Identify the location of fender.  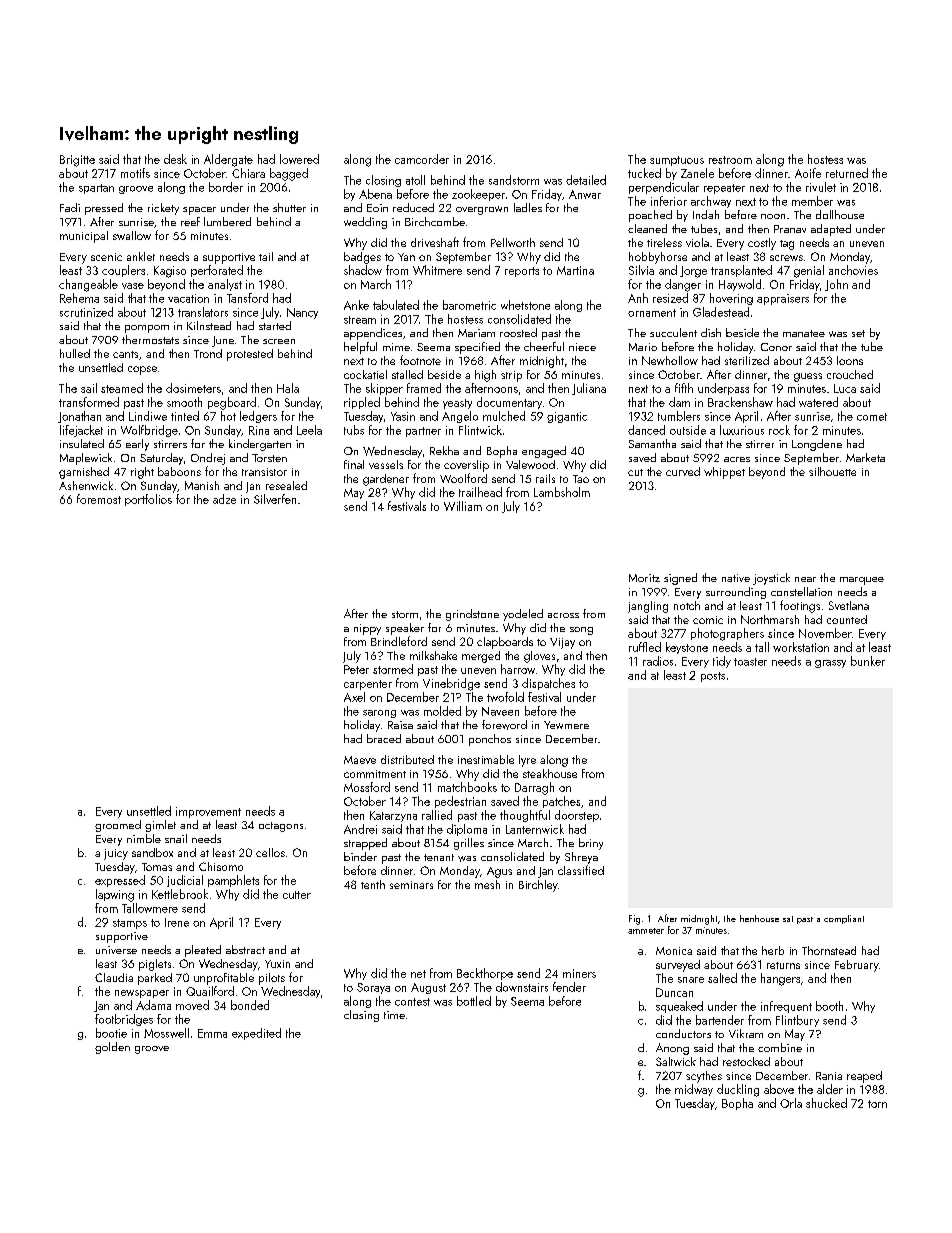
(569, 987).
